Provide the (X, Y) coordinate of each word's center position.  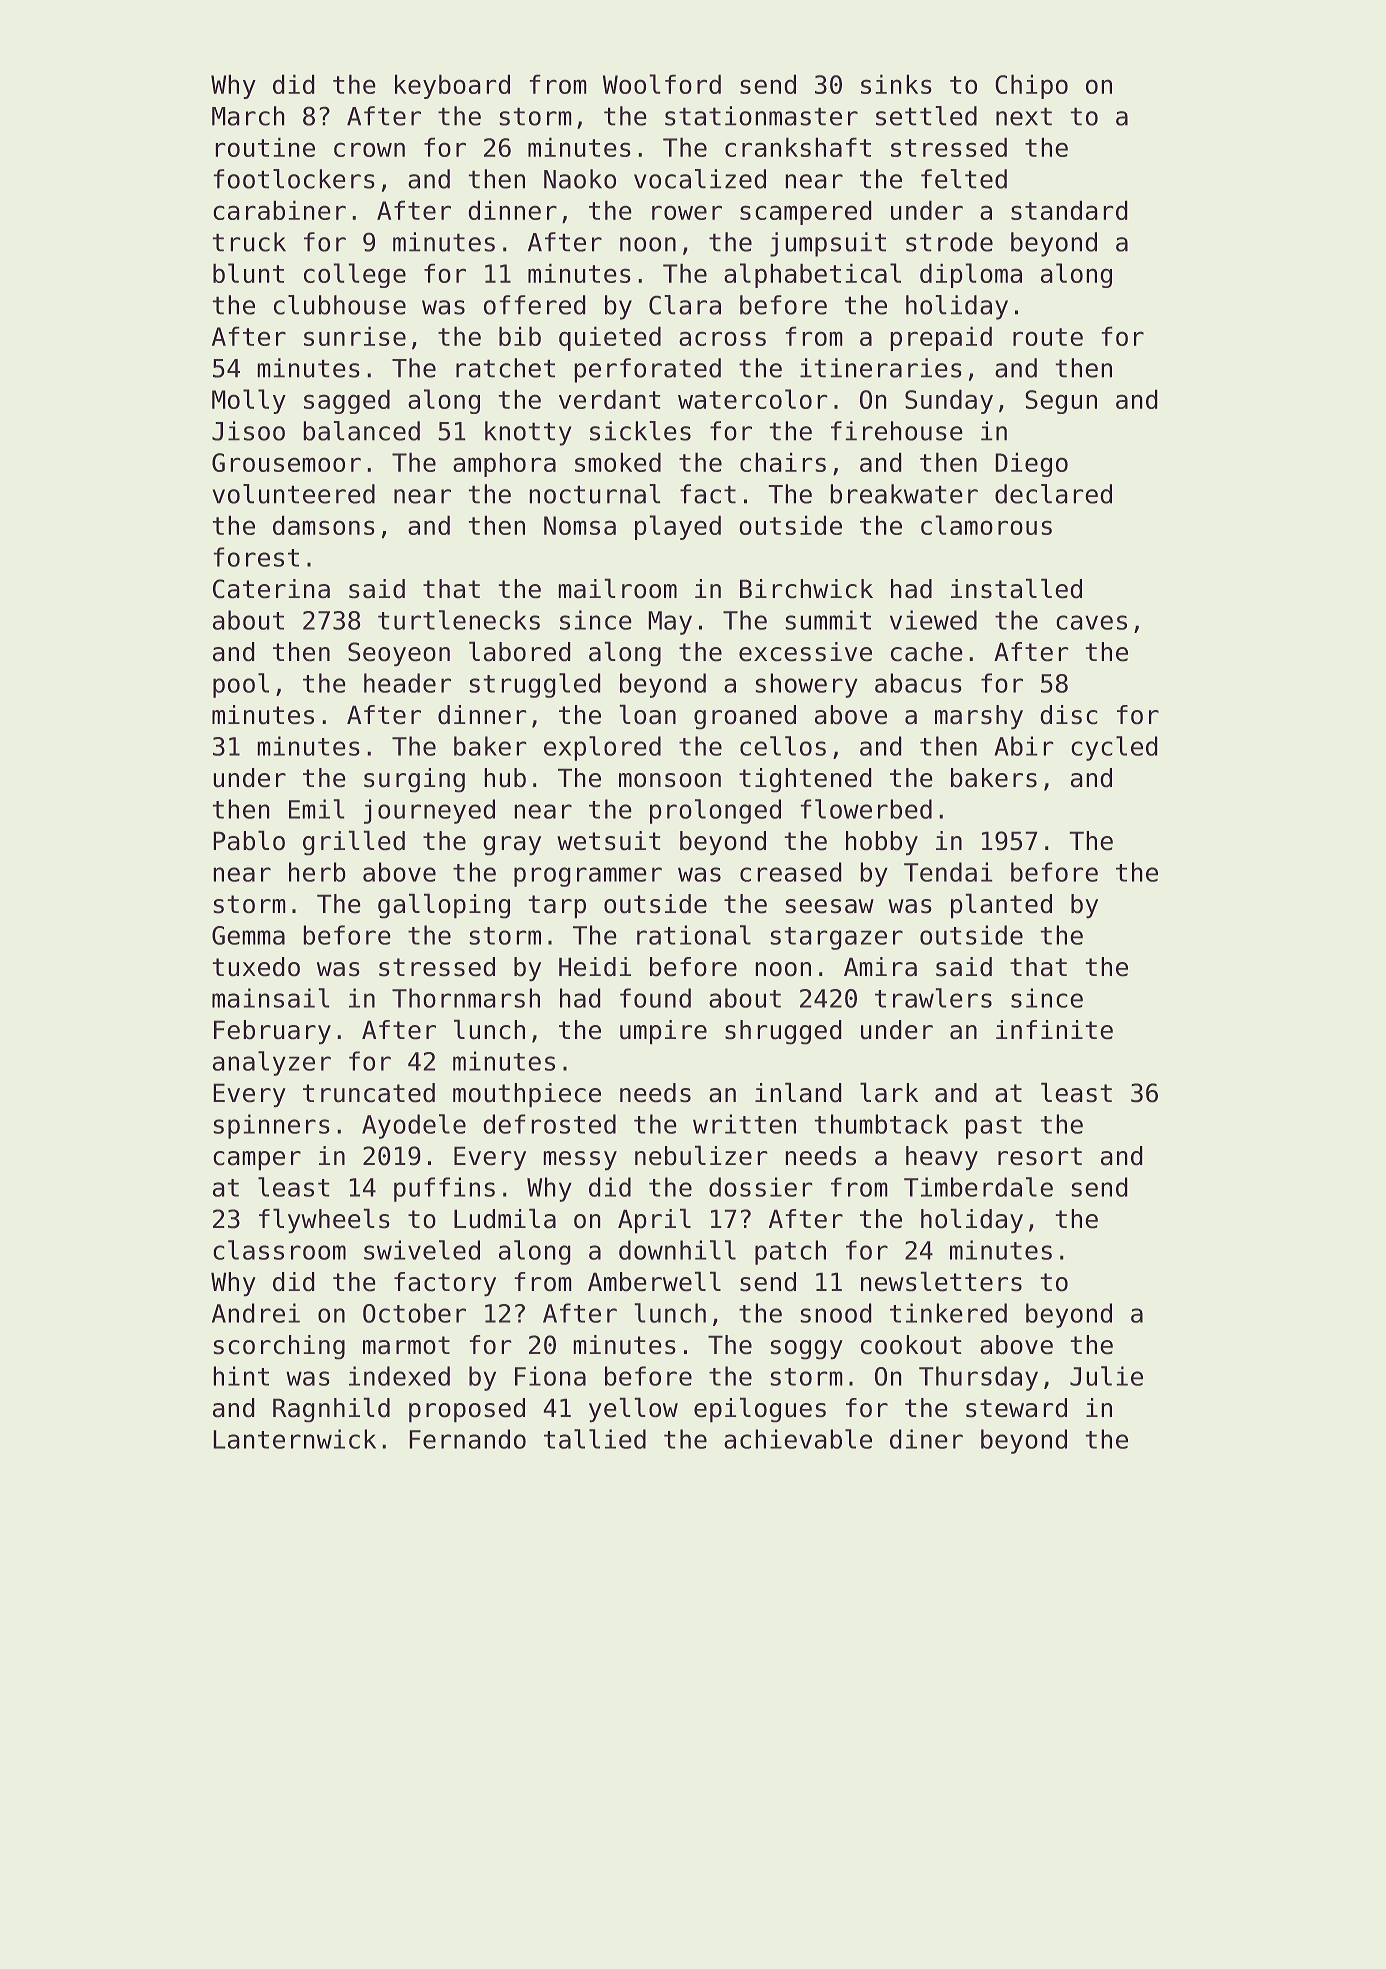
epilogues (760, 1410)
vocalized (700, 179)
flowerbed (866, 809)
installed (1016, 588)
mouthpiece (527, 1095)
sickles (640, 431)
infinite (1054, 1030)
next (1024, 116)
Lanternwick (294, 1439)
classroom (279, 1250)
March (248, 116)
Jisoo (248, 431)
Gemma (248, 935)
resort (1040, 1156)
